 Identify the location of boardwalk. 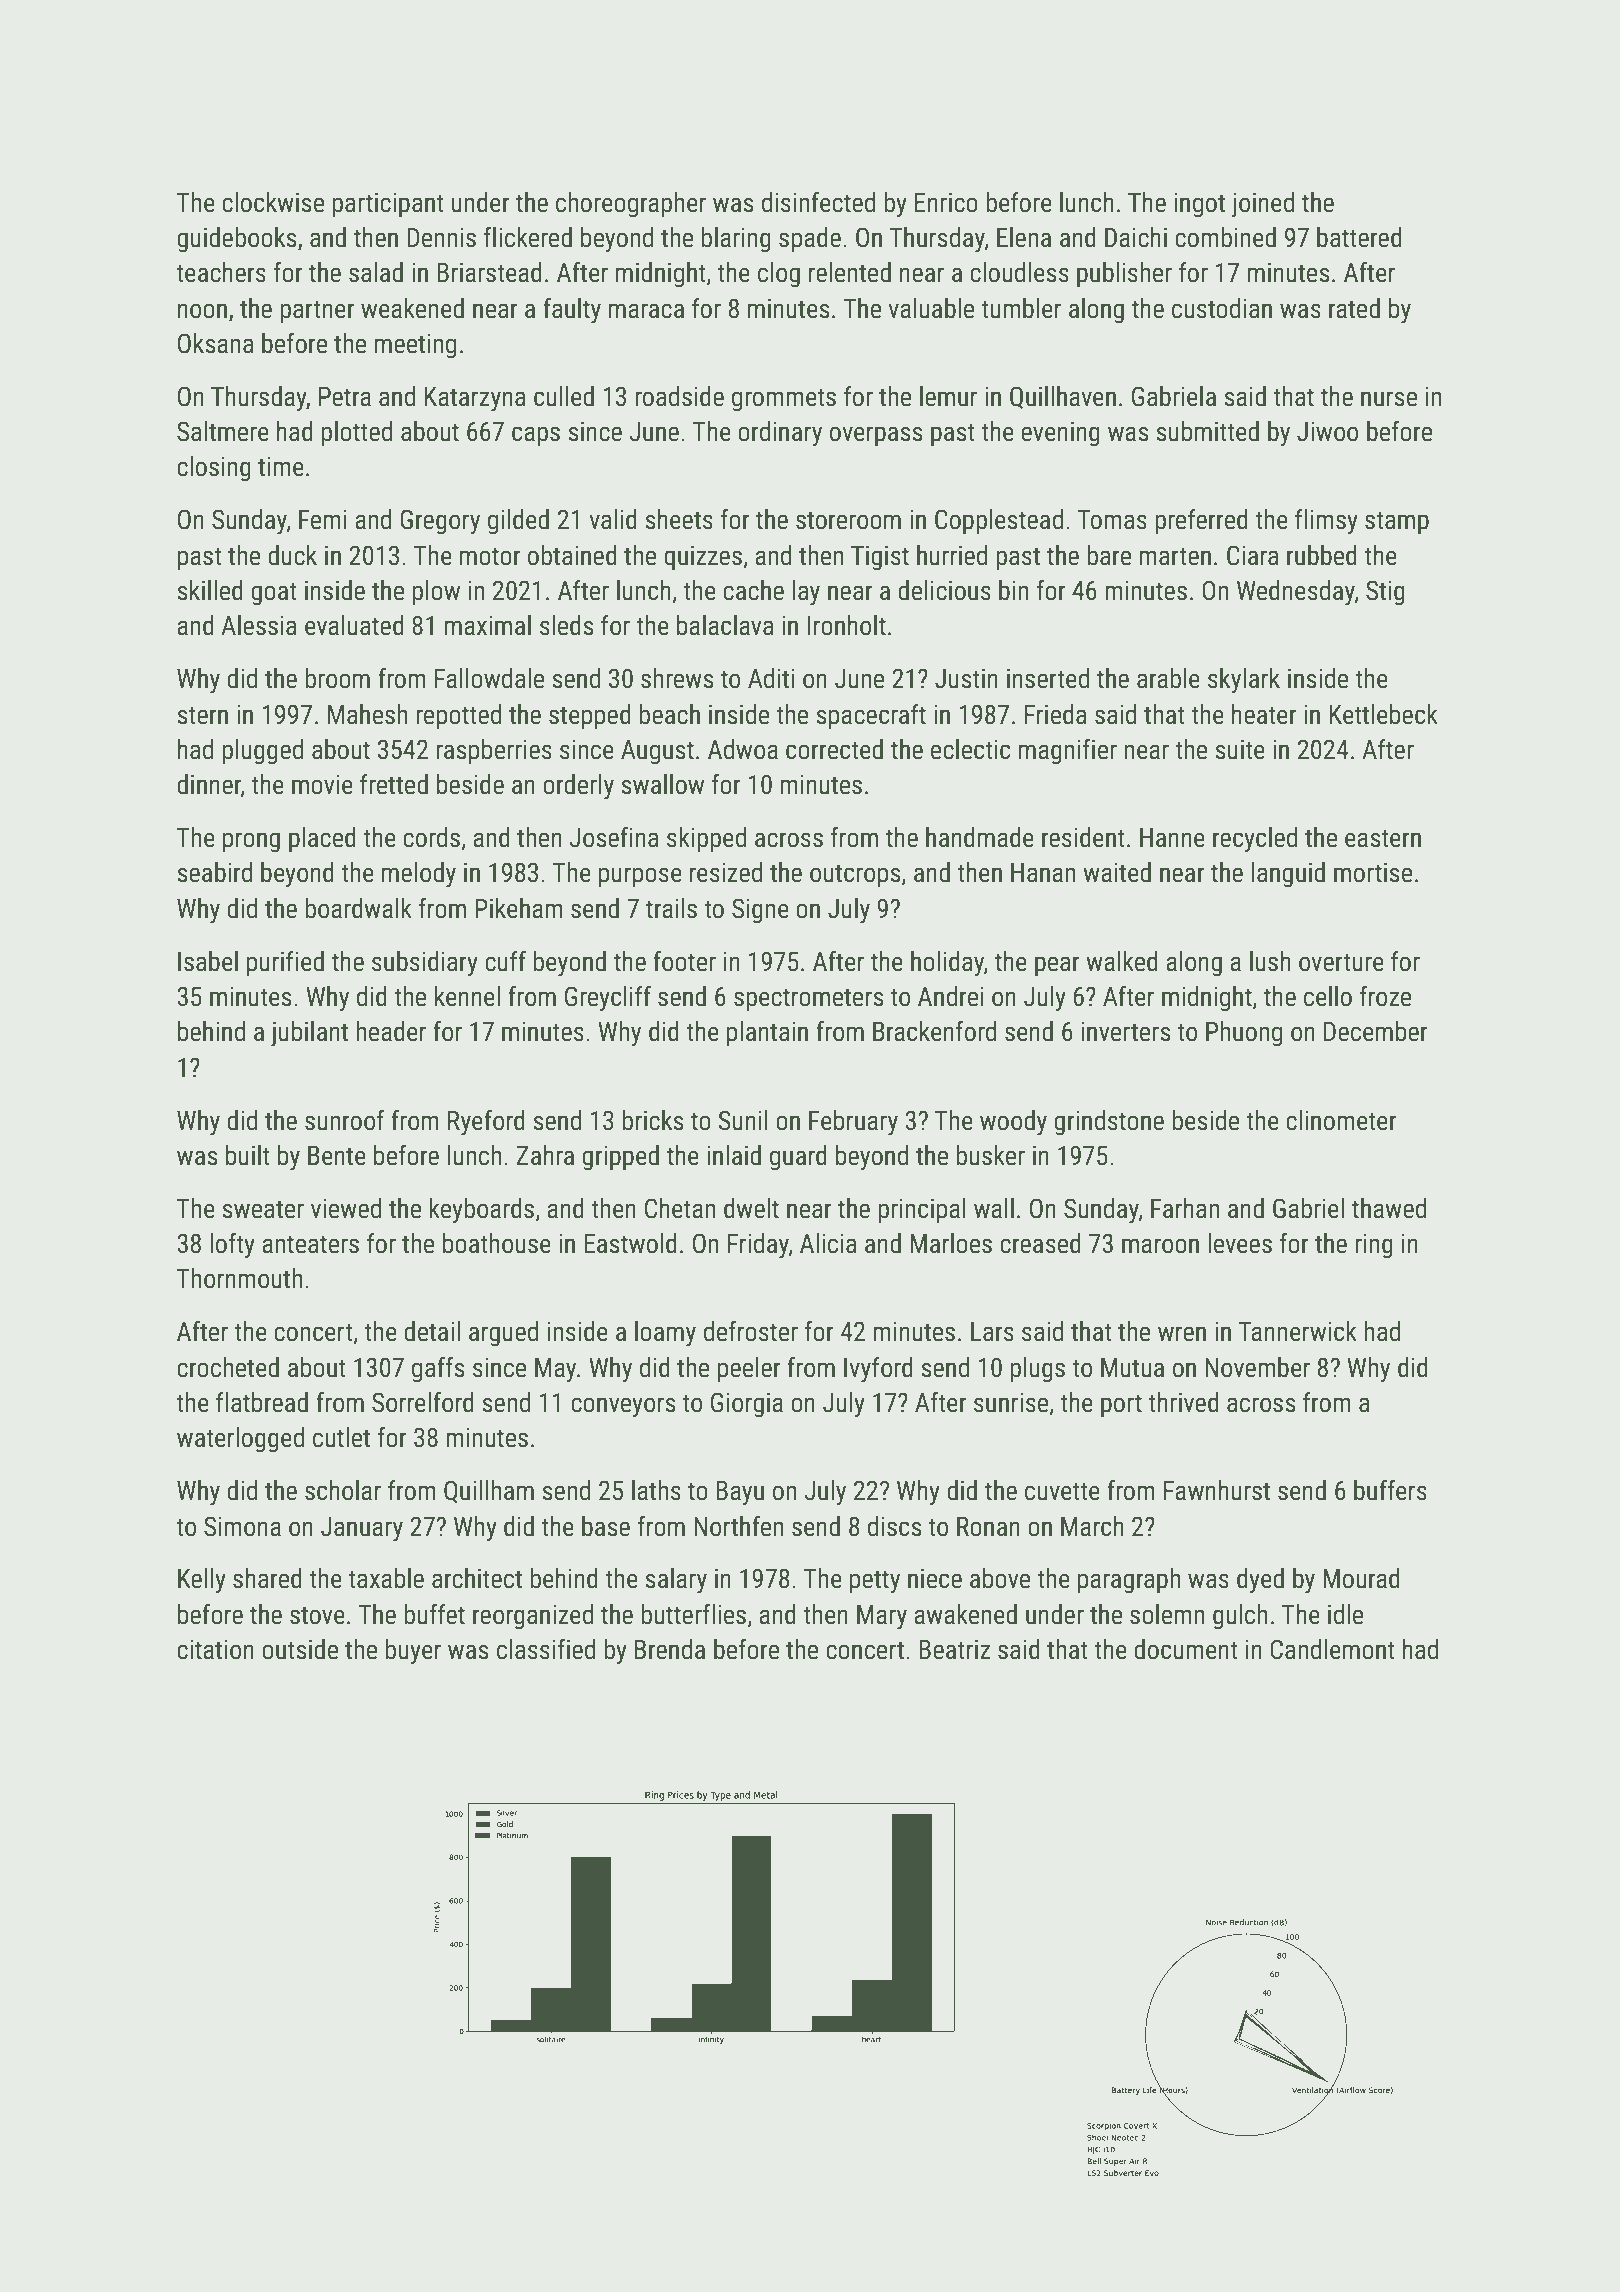
(358, 908).
